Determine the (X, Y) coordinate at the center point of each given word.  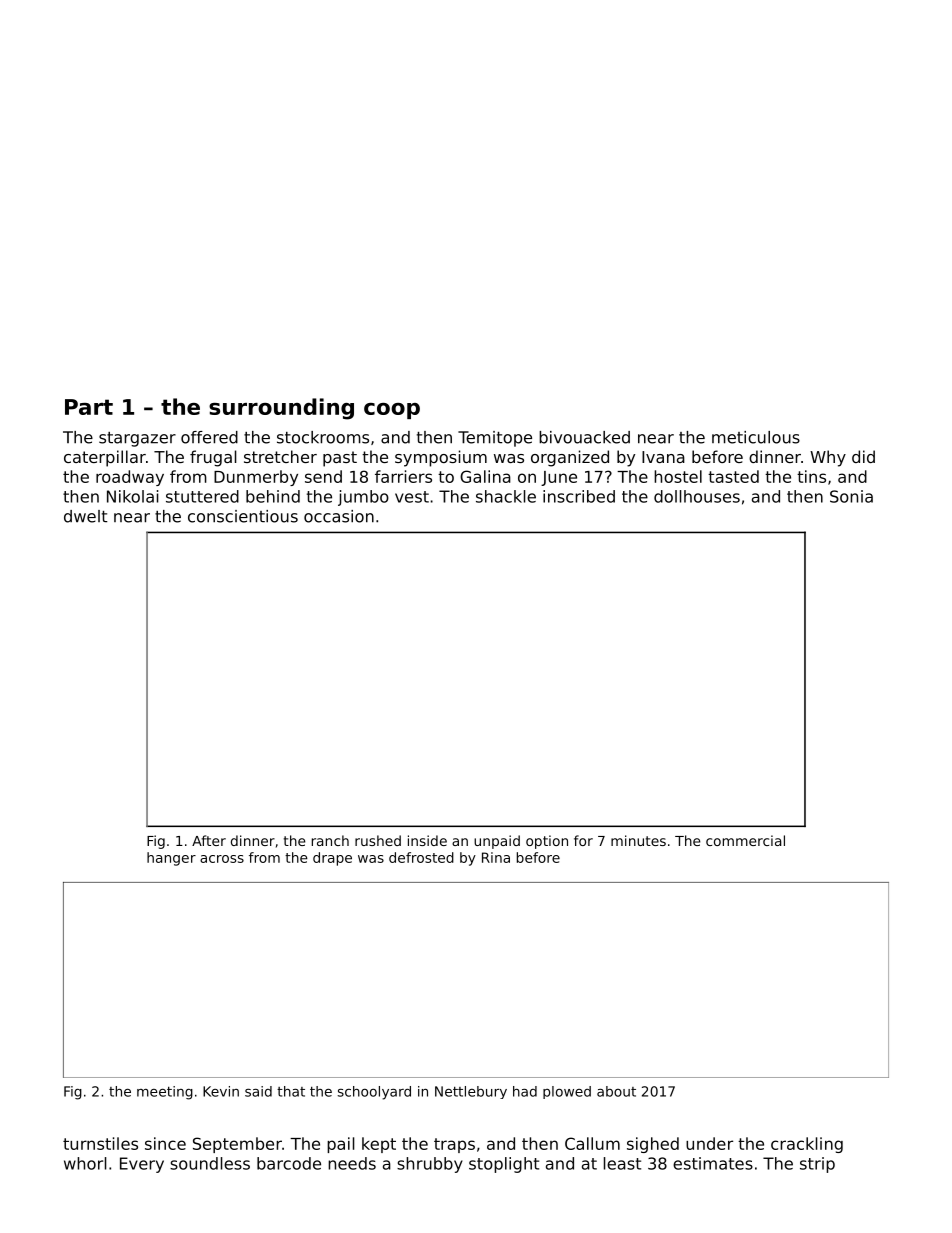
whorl (85, 1163)
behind (273, 496)
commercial (745, 840)
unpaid (497, 842)
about (616, 1091)
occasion (339, 516)
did (863, 456)
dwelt (86, 516)
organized (570, 458)
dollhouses (697, 496)
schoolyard (374, 1093)
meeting (165, 1093)
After (209, 840)
